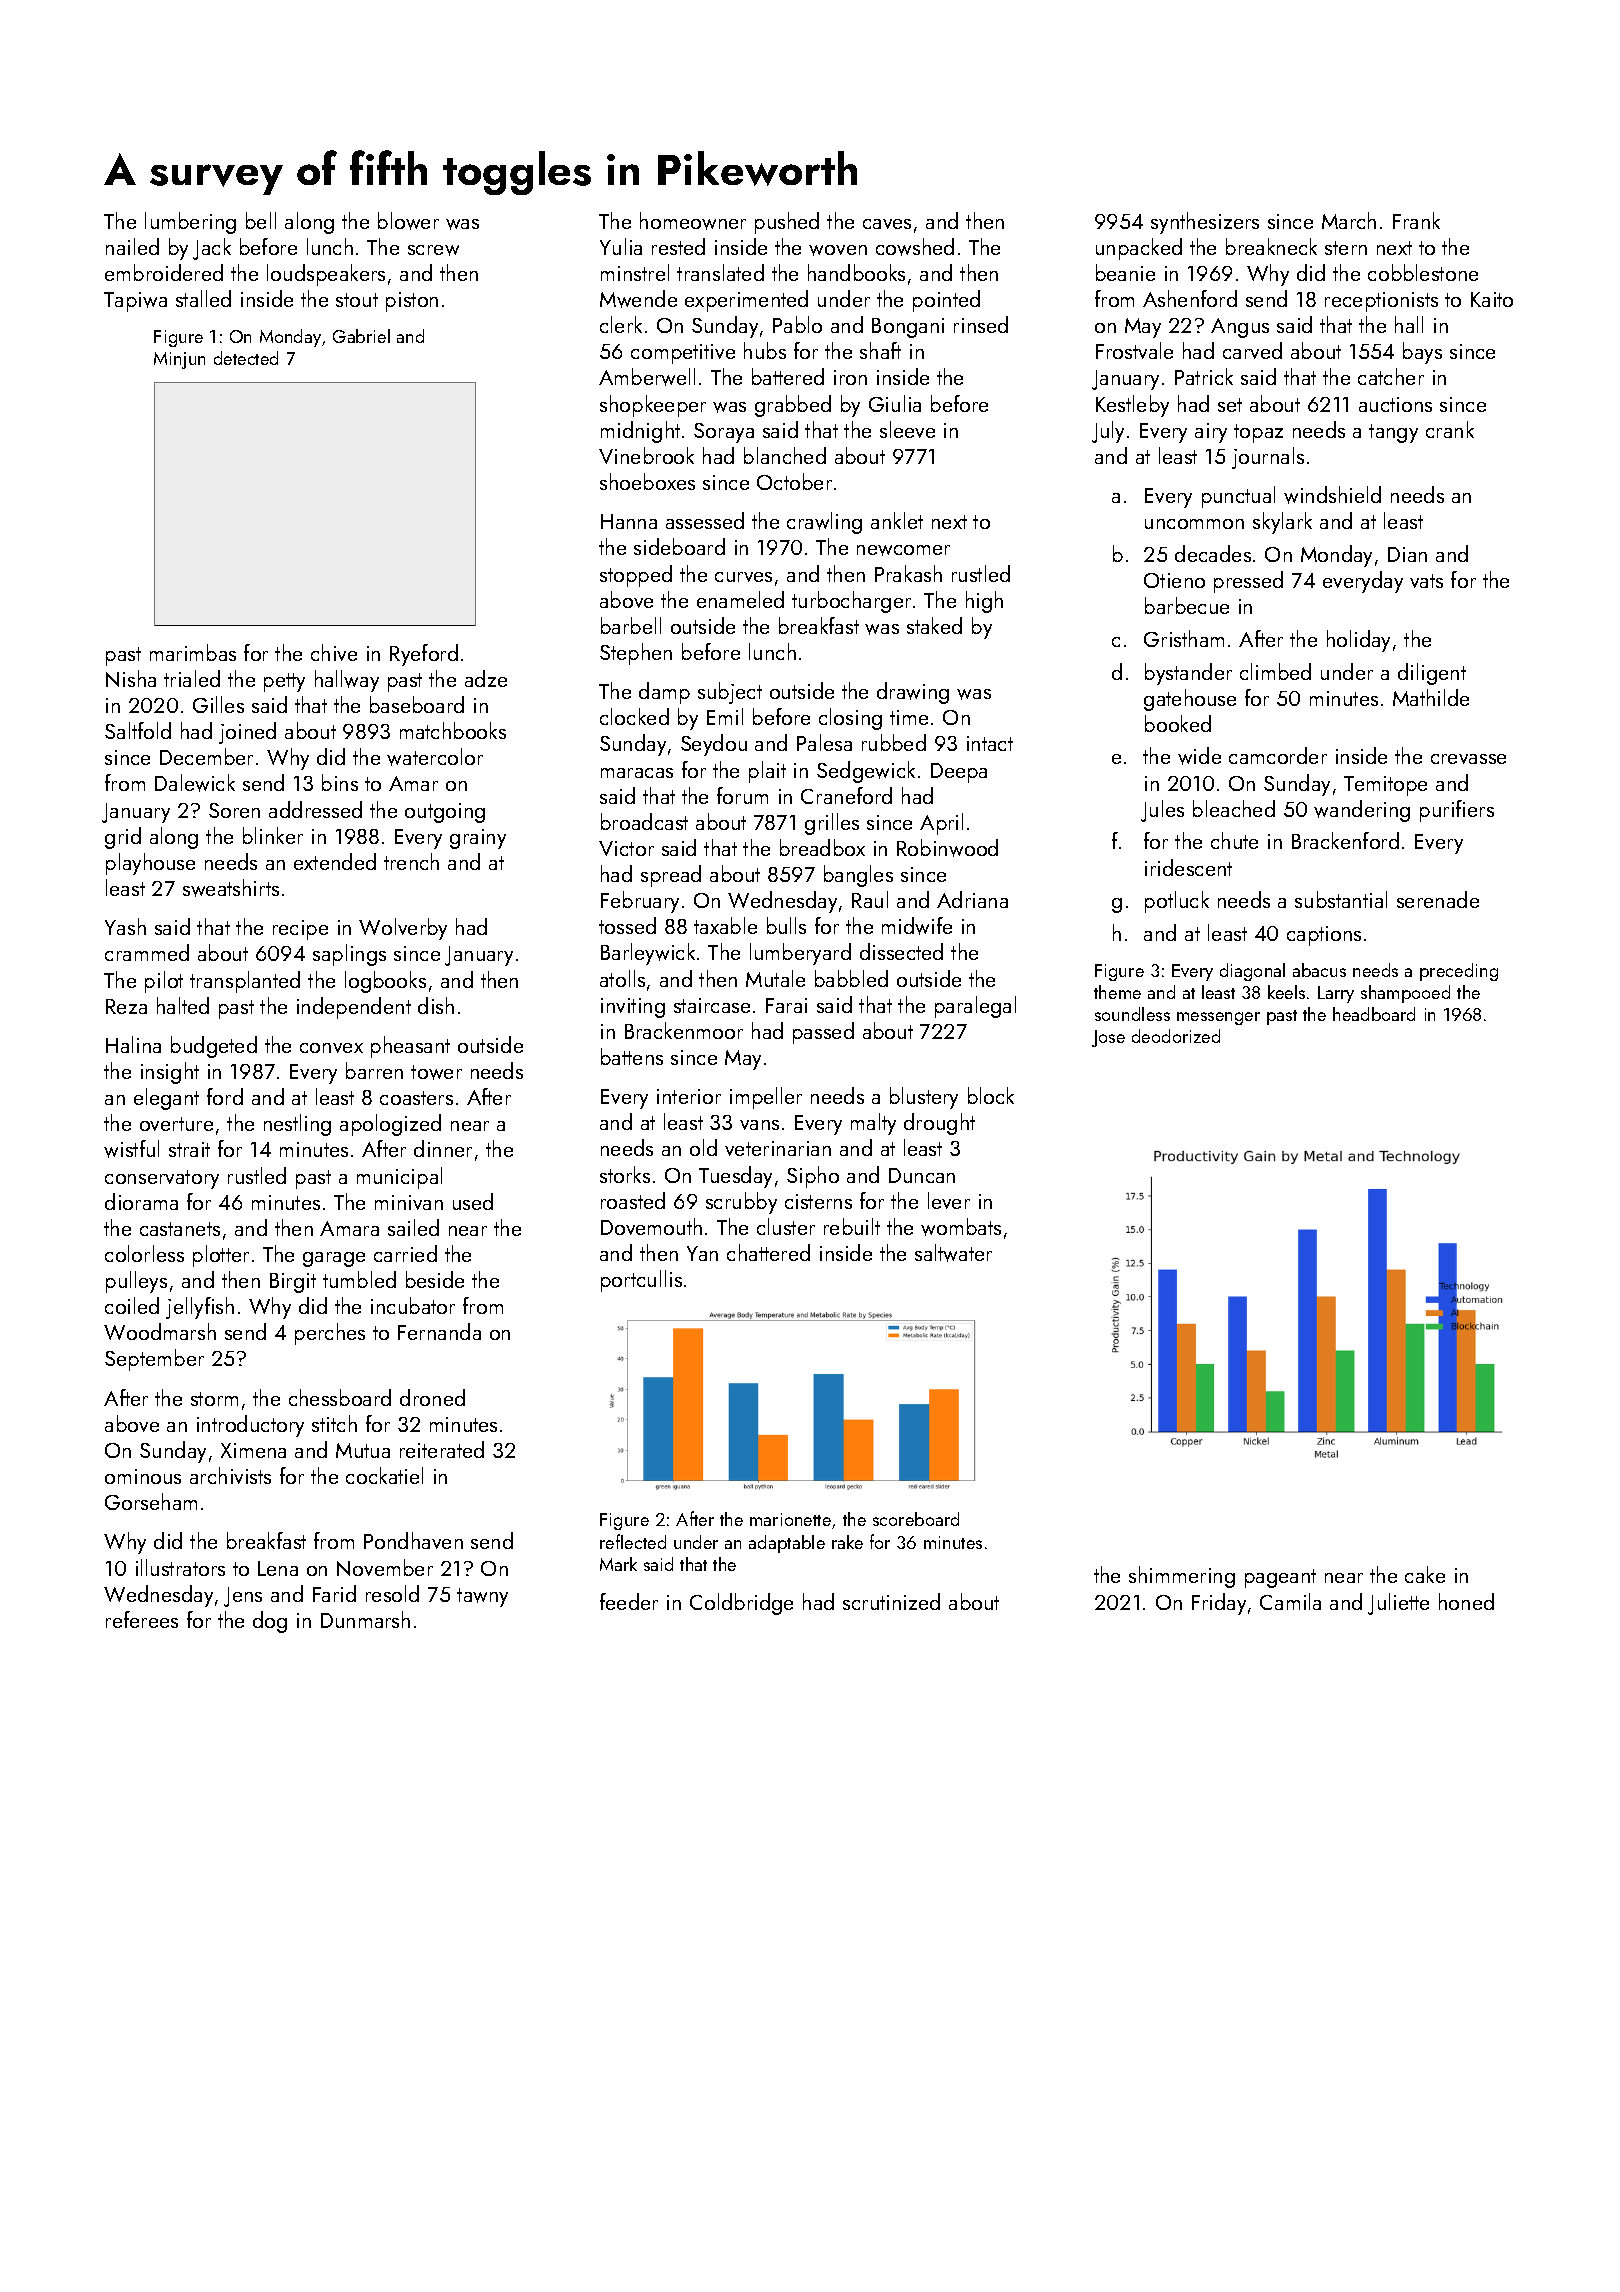 This document has height=2292, width=1620. Describe the element at coordinates (907, 429) in the document. I see `sleeve` at that location.
